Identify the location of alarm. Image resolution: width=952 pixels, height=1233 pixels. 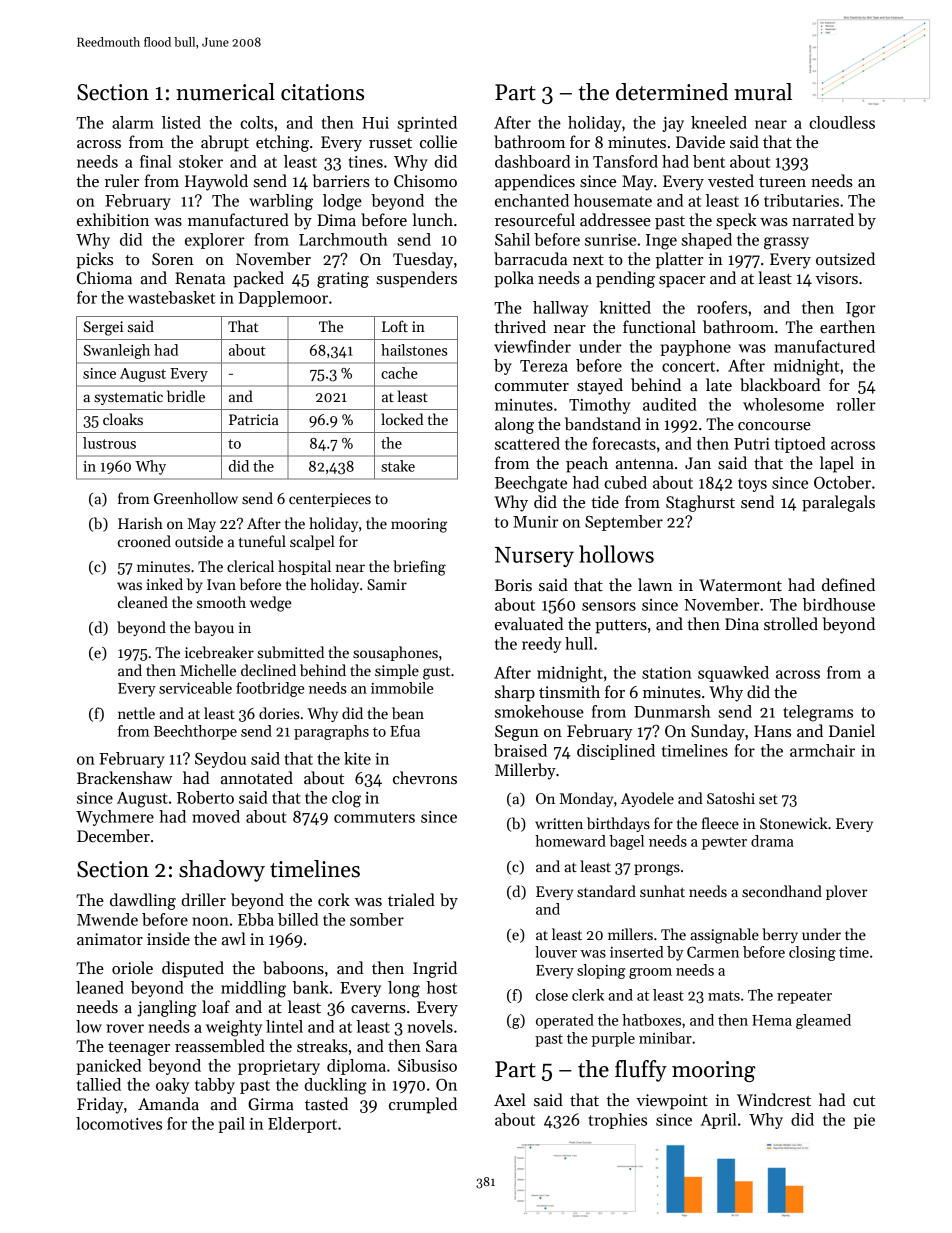
(133, 122).
